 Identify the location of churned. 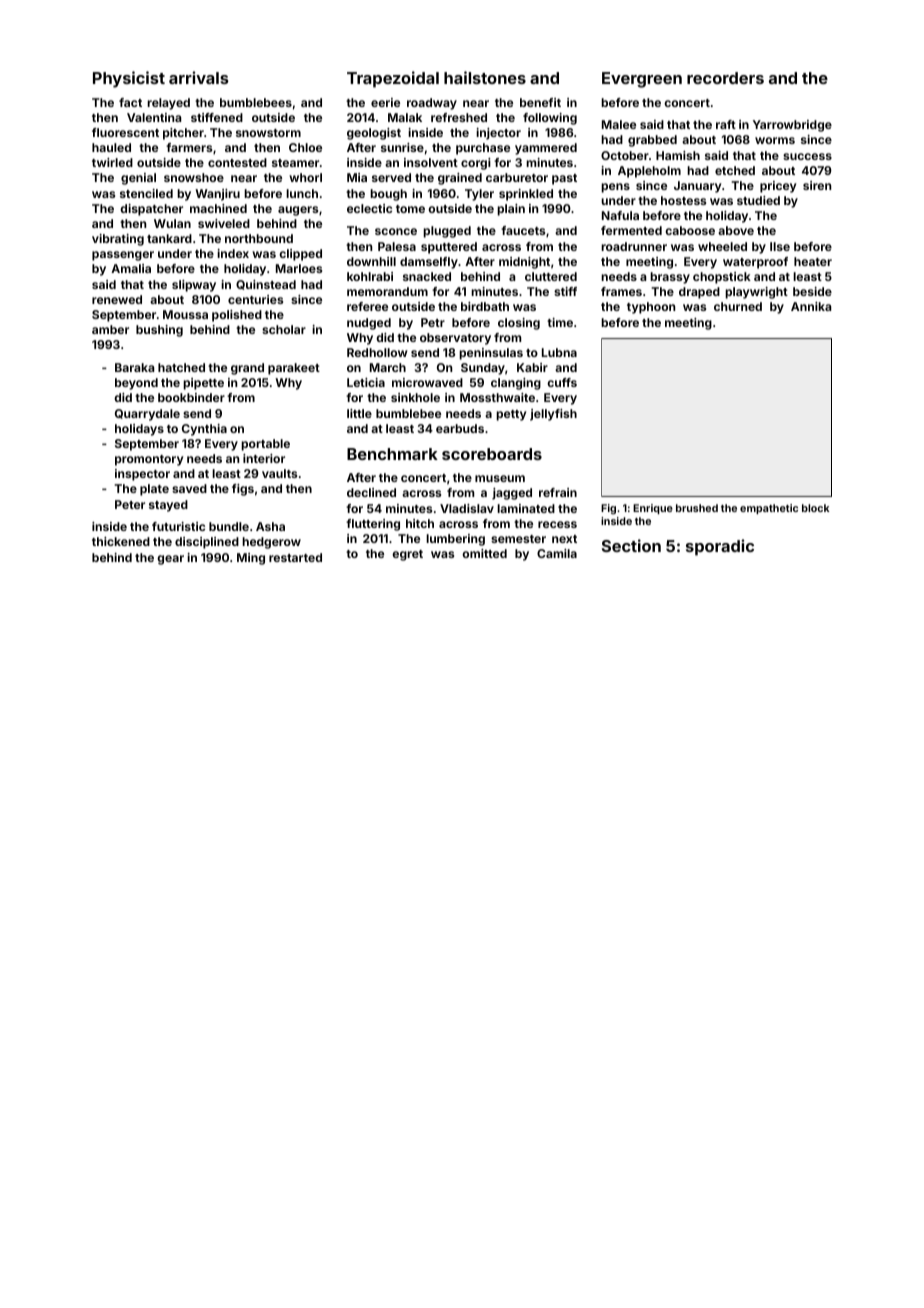
(738, 306).
